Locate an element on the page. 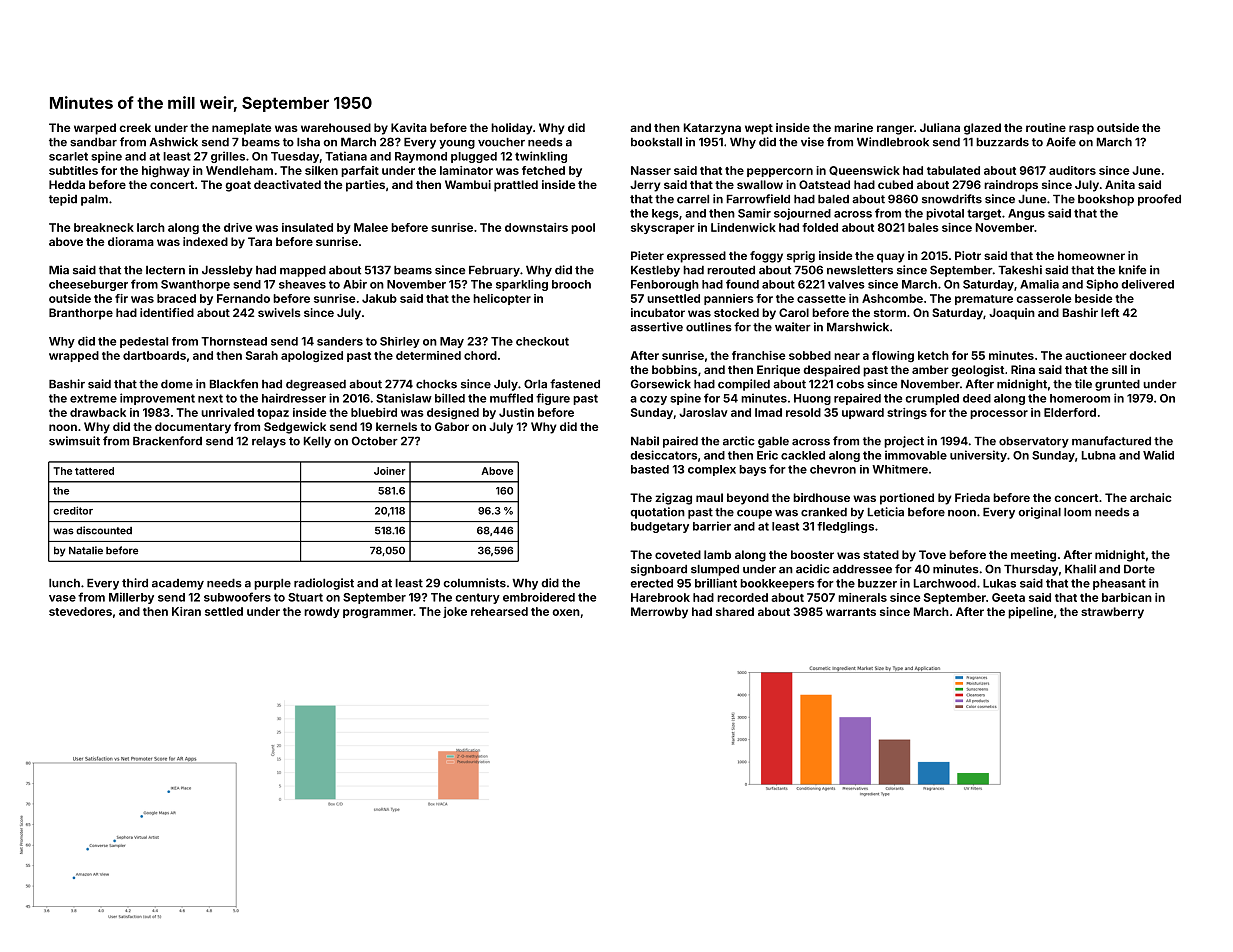 The width and height of the image is (1233, 952). rasp is located at coordinates (1081, 130).
